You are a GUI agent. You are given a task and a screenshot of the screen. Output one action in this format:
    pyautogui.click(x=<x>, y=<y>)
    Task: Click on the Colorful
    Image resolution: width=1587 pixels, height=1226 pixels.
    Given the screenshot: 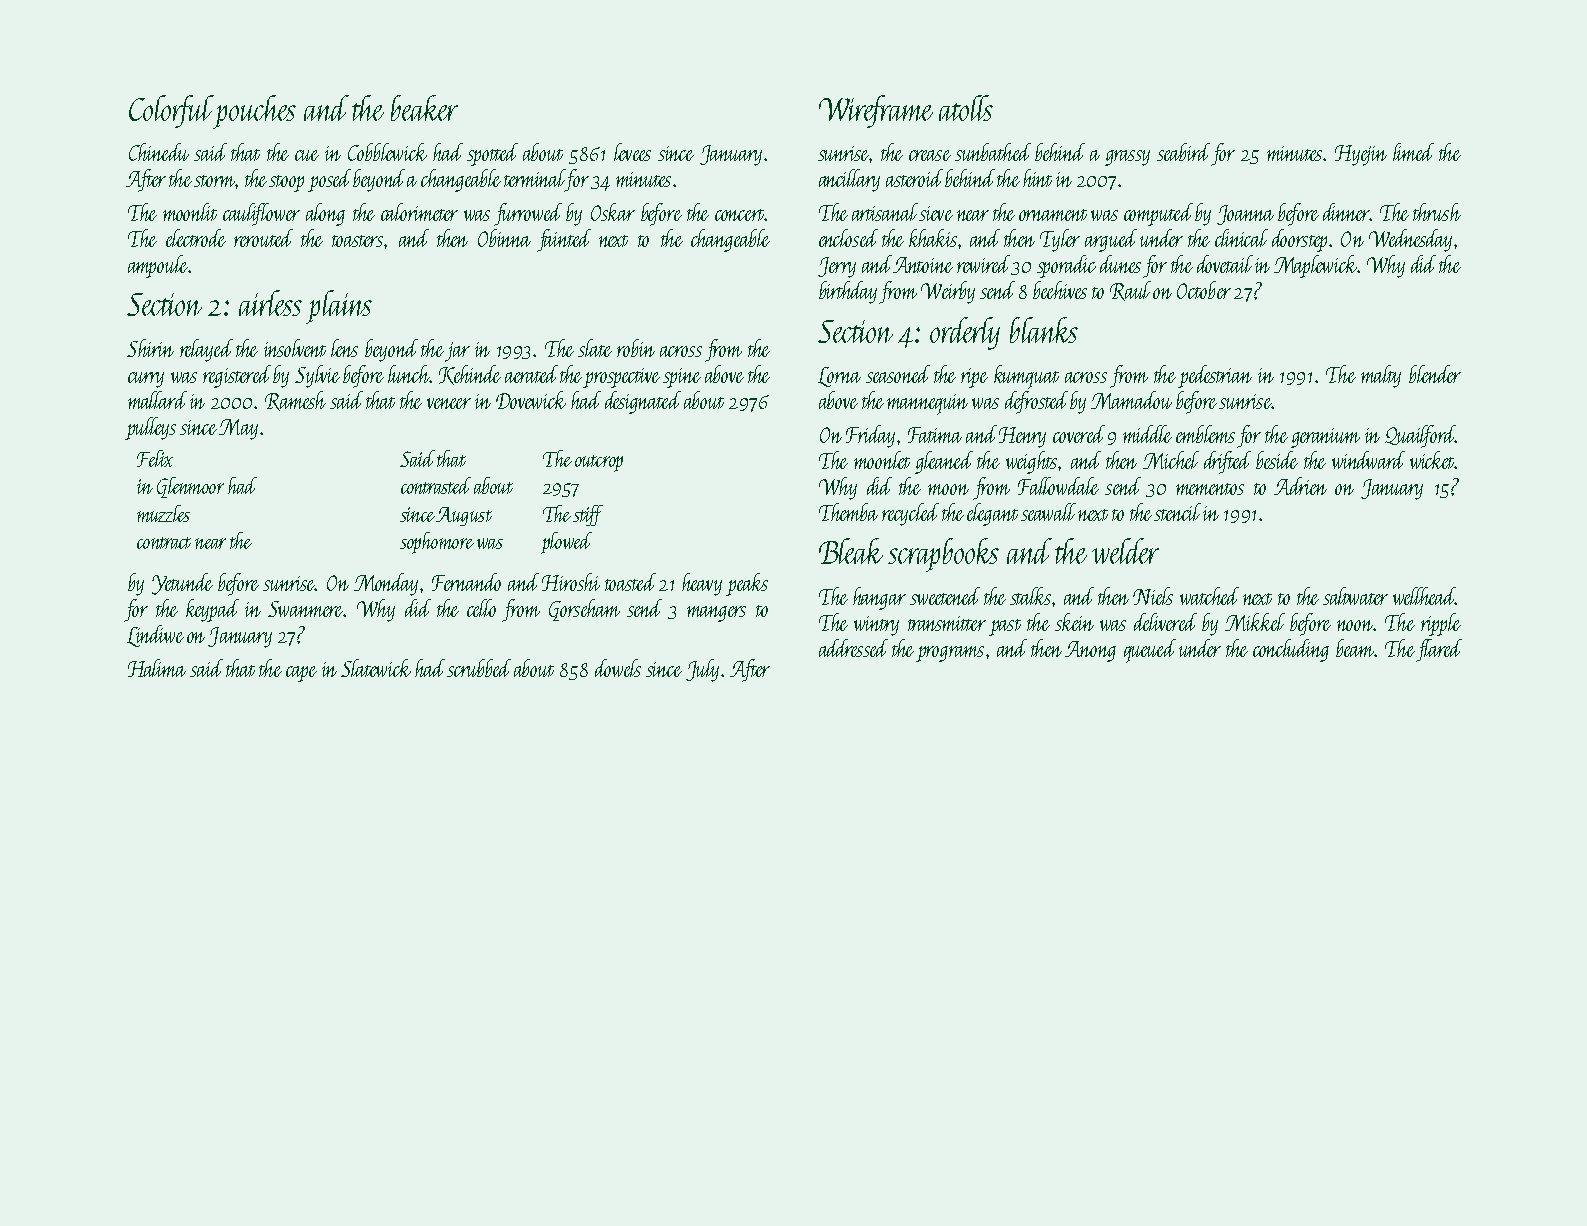 What is the action you would take?
    pyautogui.click(x=172, y=112)
